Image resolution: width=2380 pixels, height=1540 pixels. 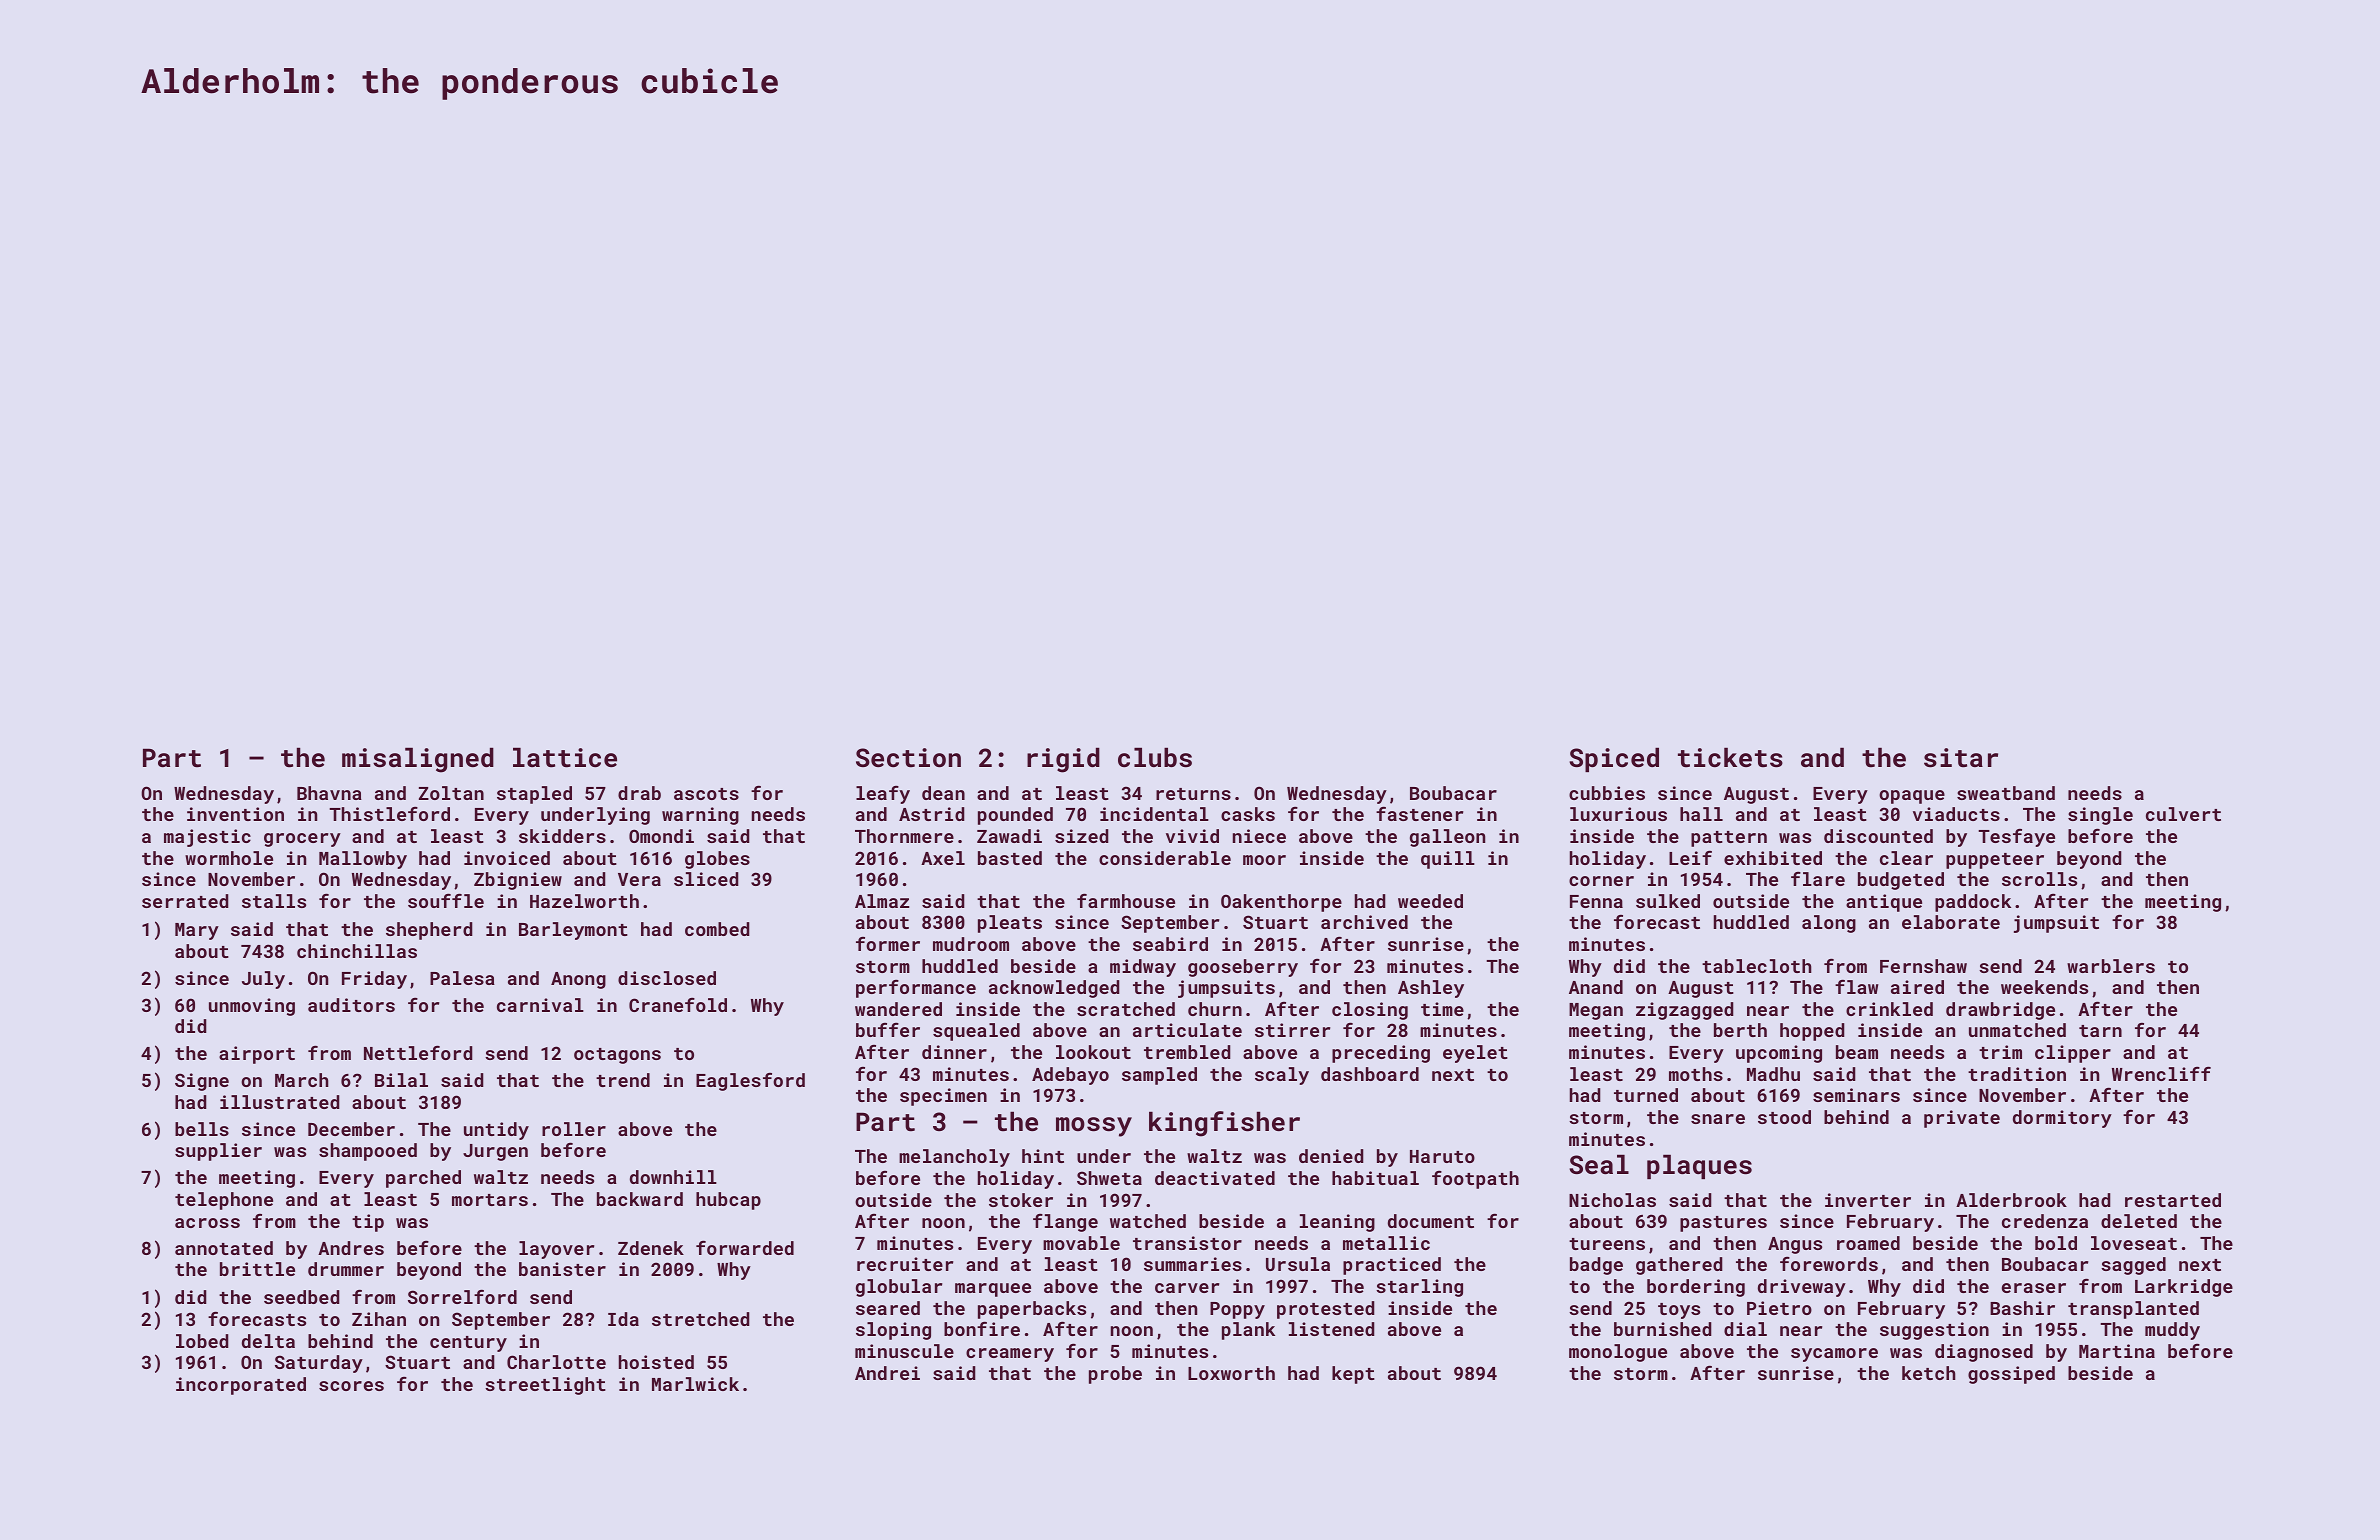 What do you see at coordinates (893, 1331) in the page?
I see `sloping` at bounding box center [893, 1331].
